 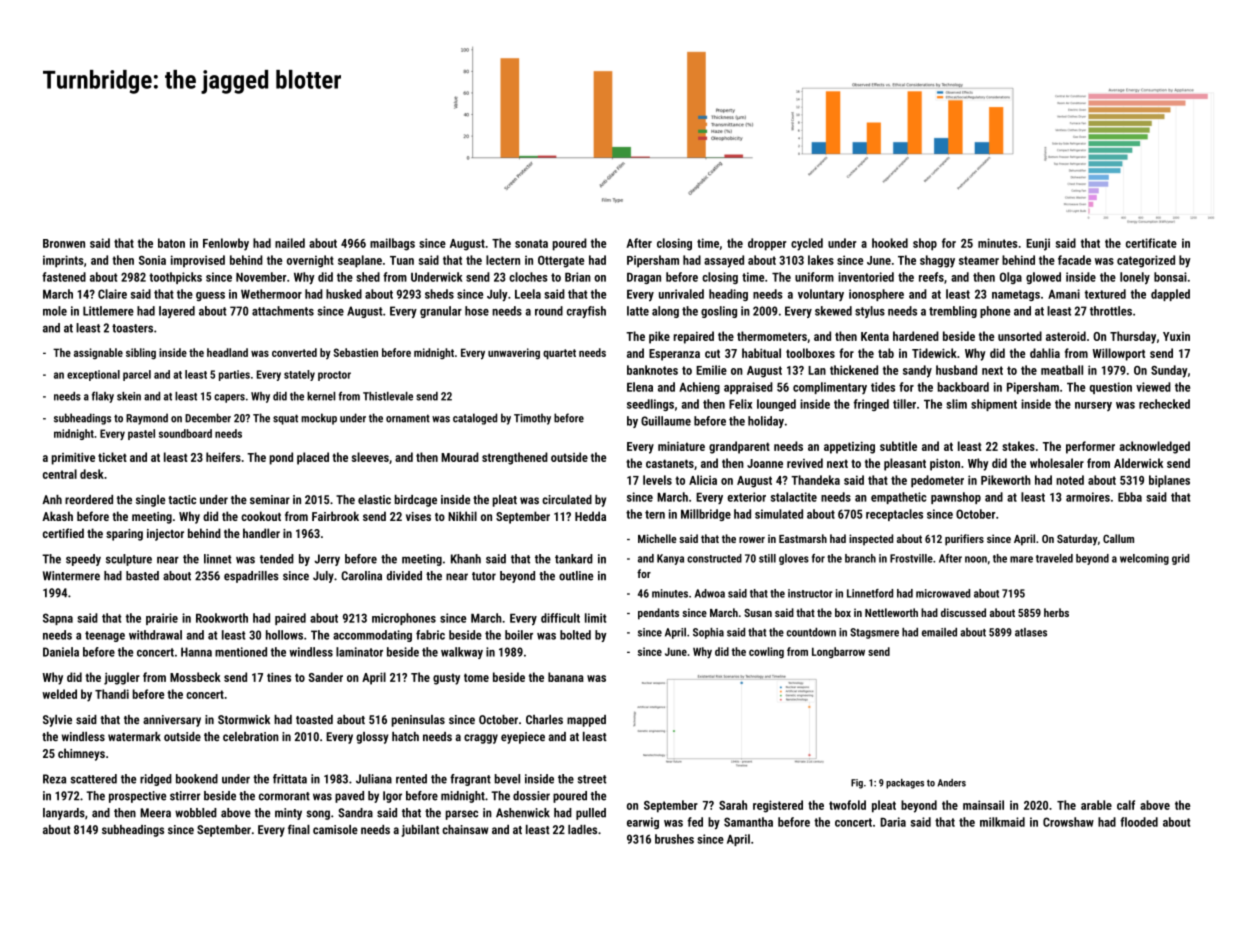 What do you see at coordinates (1056, 612) in the screenshot?
I see `herbs` at bounding box center [1056, 612].
